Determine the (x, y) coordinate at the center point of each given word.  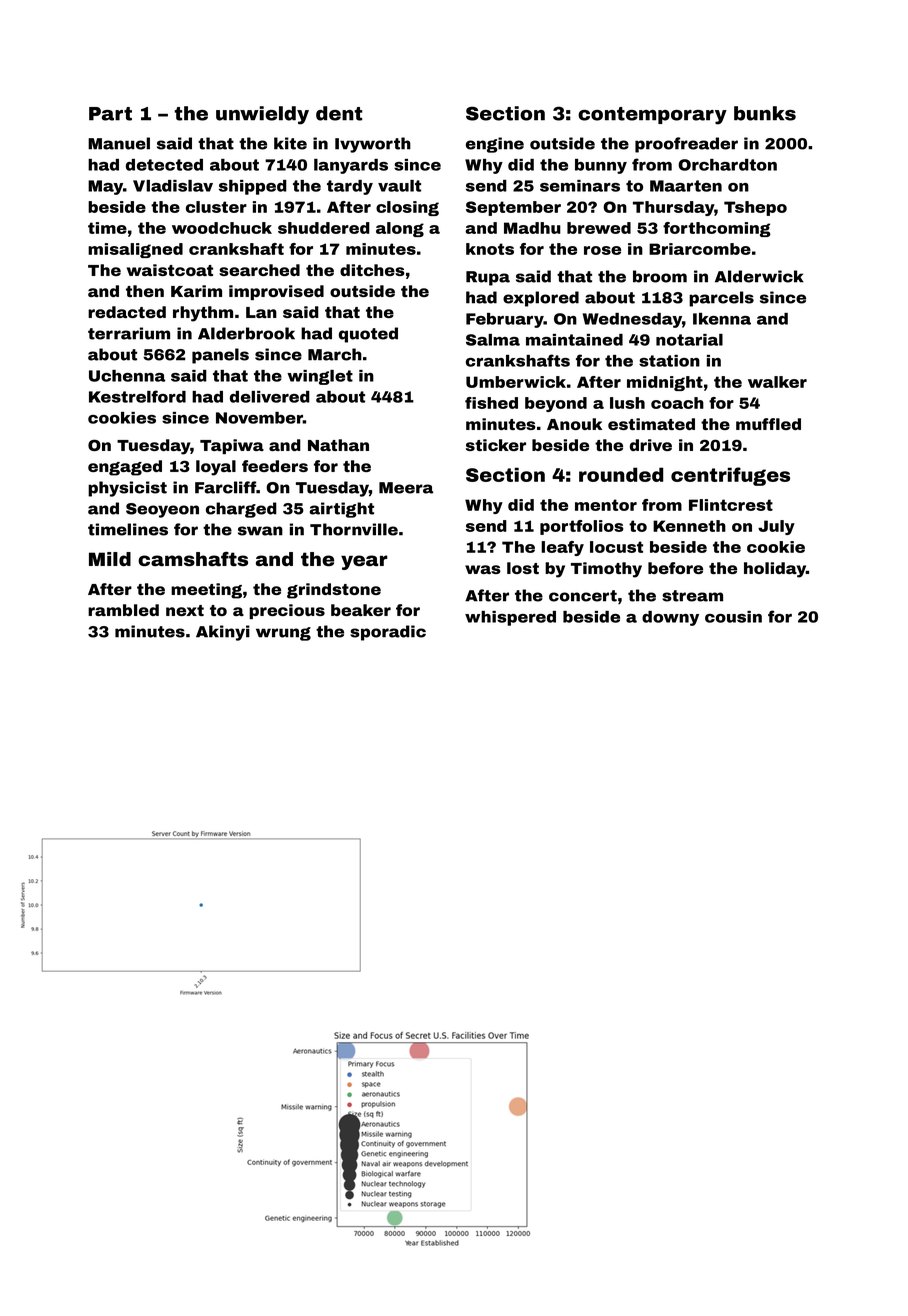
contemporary (652, 116)
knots (490, 249)
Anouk (574, 424)
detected (164, 165)
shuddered (324, 228)
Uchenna (127, 376)
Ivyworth (373, 145)
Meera (406, 488)
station (669, 361)
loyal (216, 468)
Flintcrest (731, 505)
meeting (206, 591)
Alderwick (759, 276)
